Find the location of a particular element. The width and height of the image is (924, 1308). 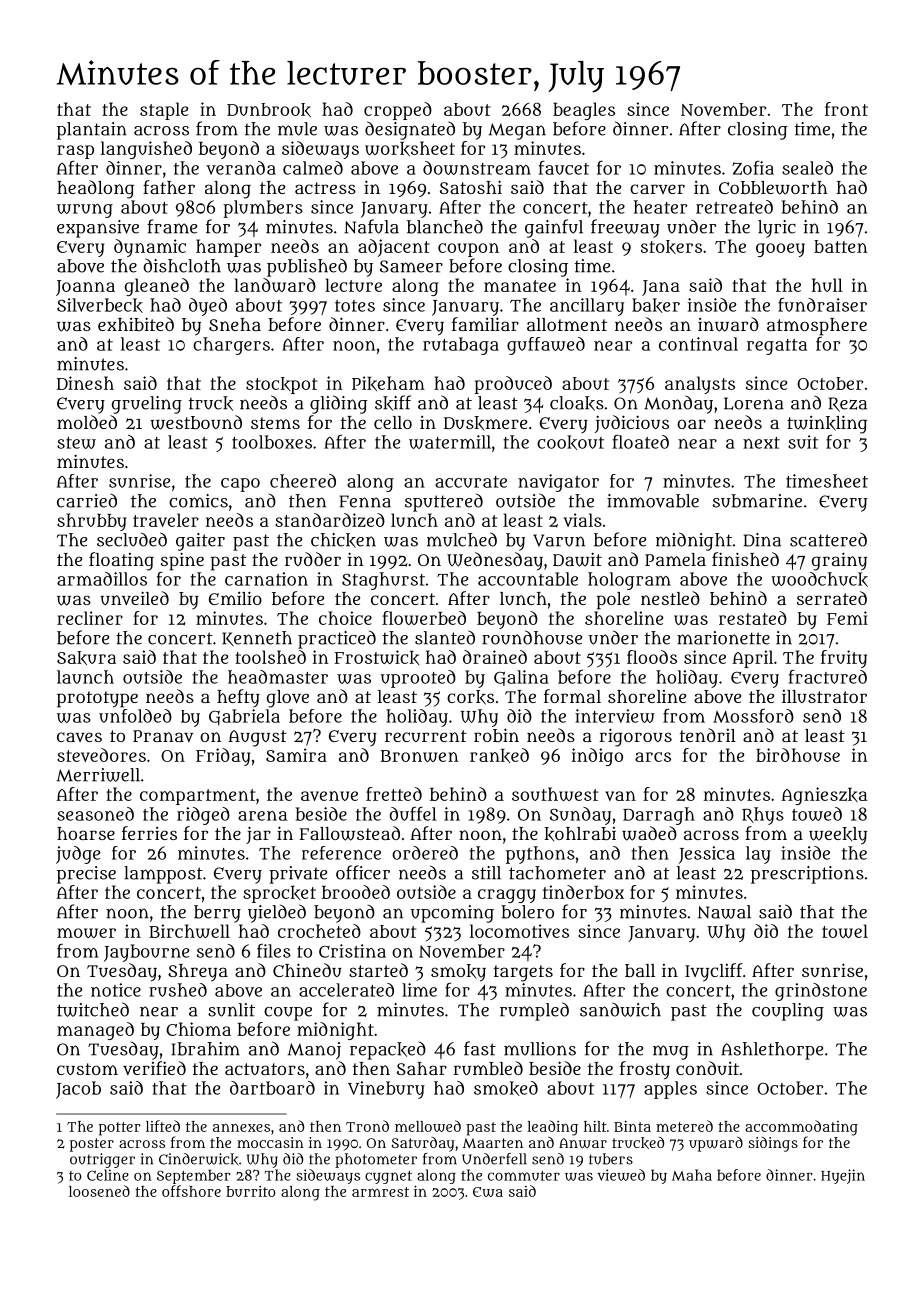

staple is located at coordinates (164, 111).
